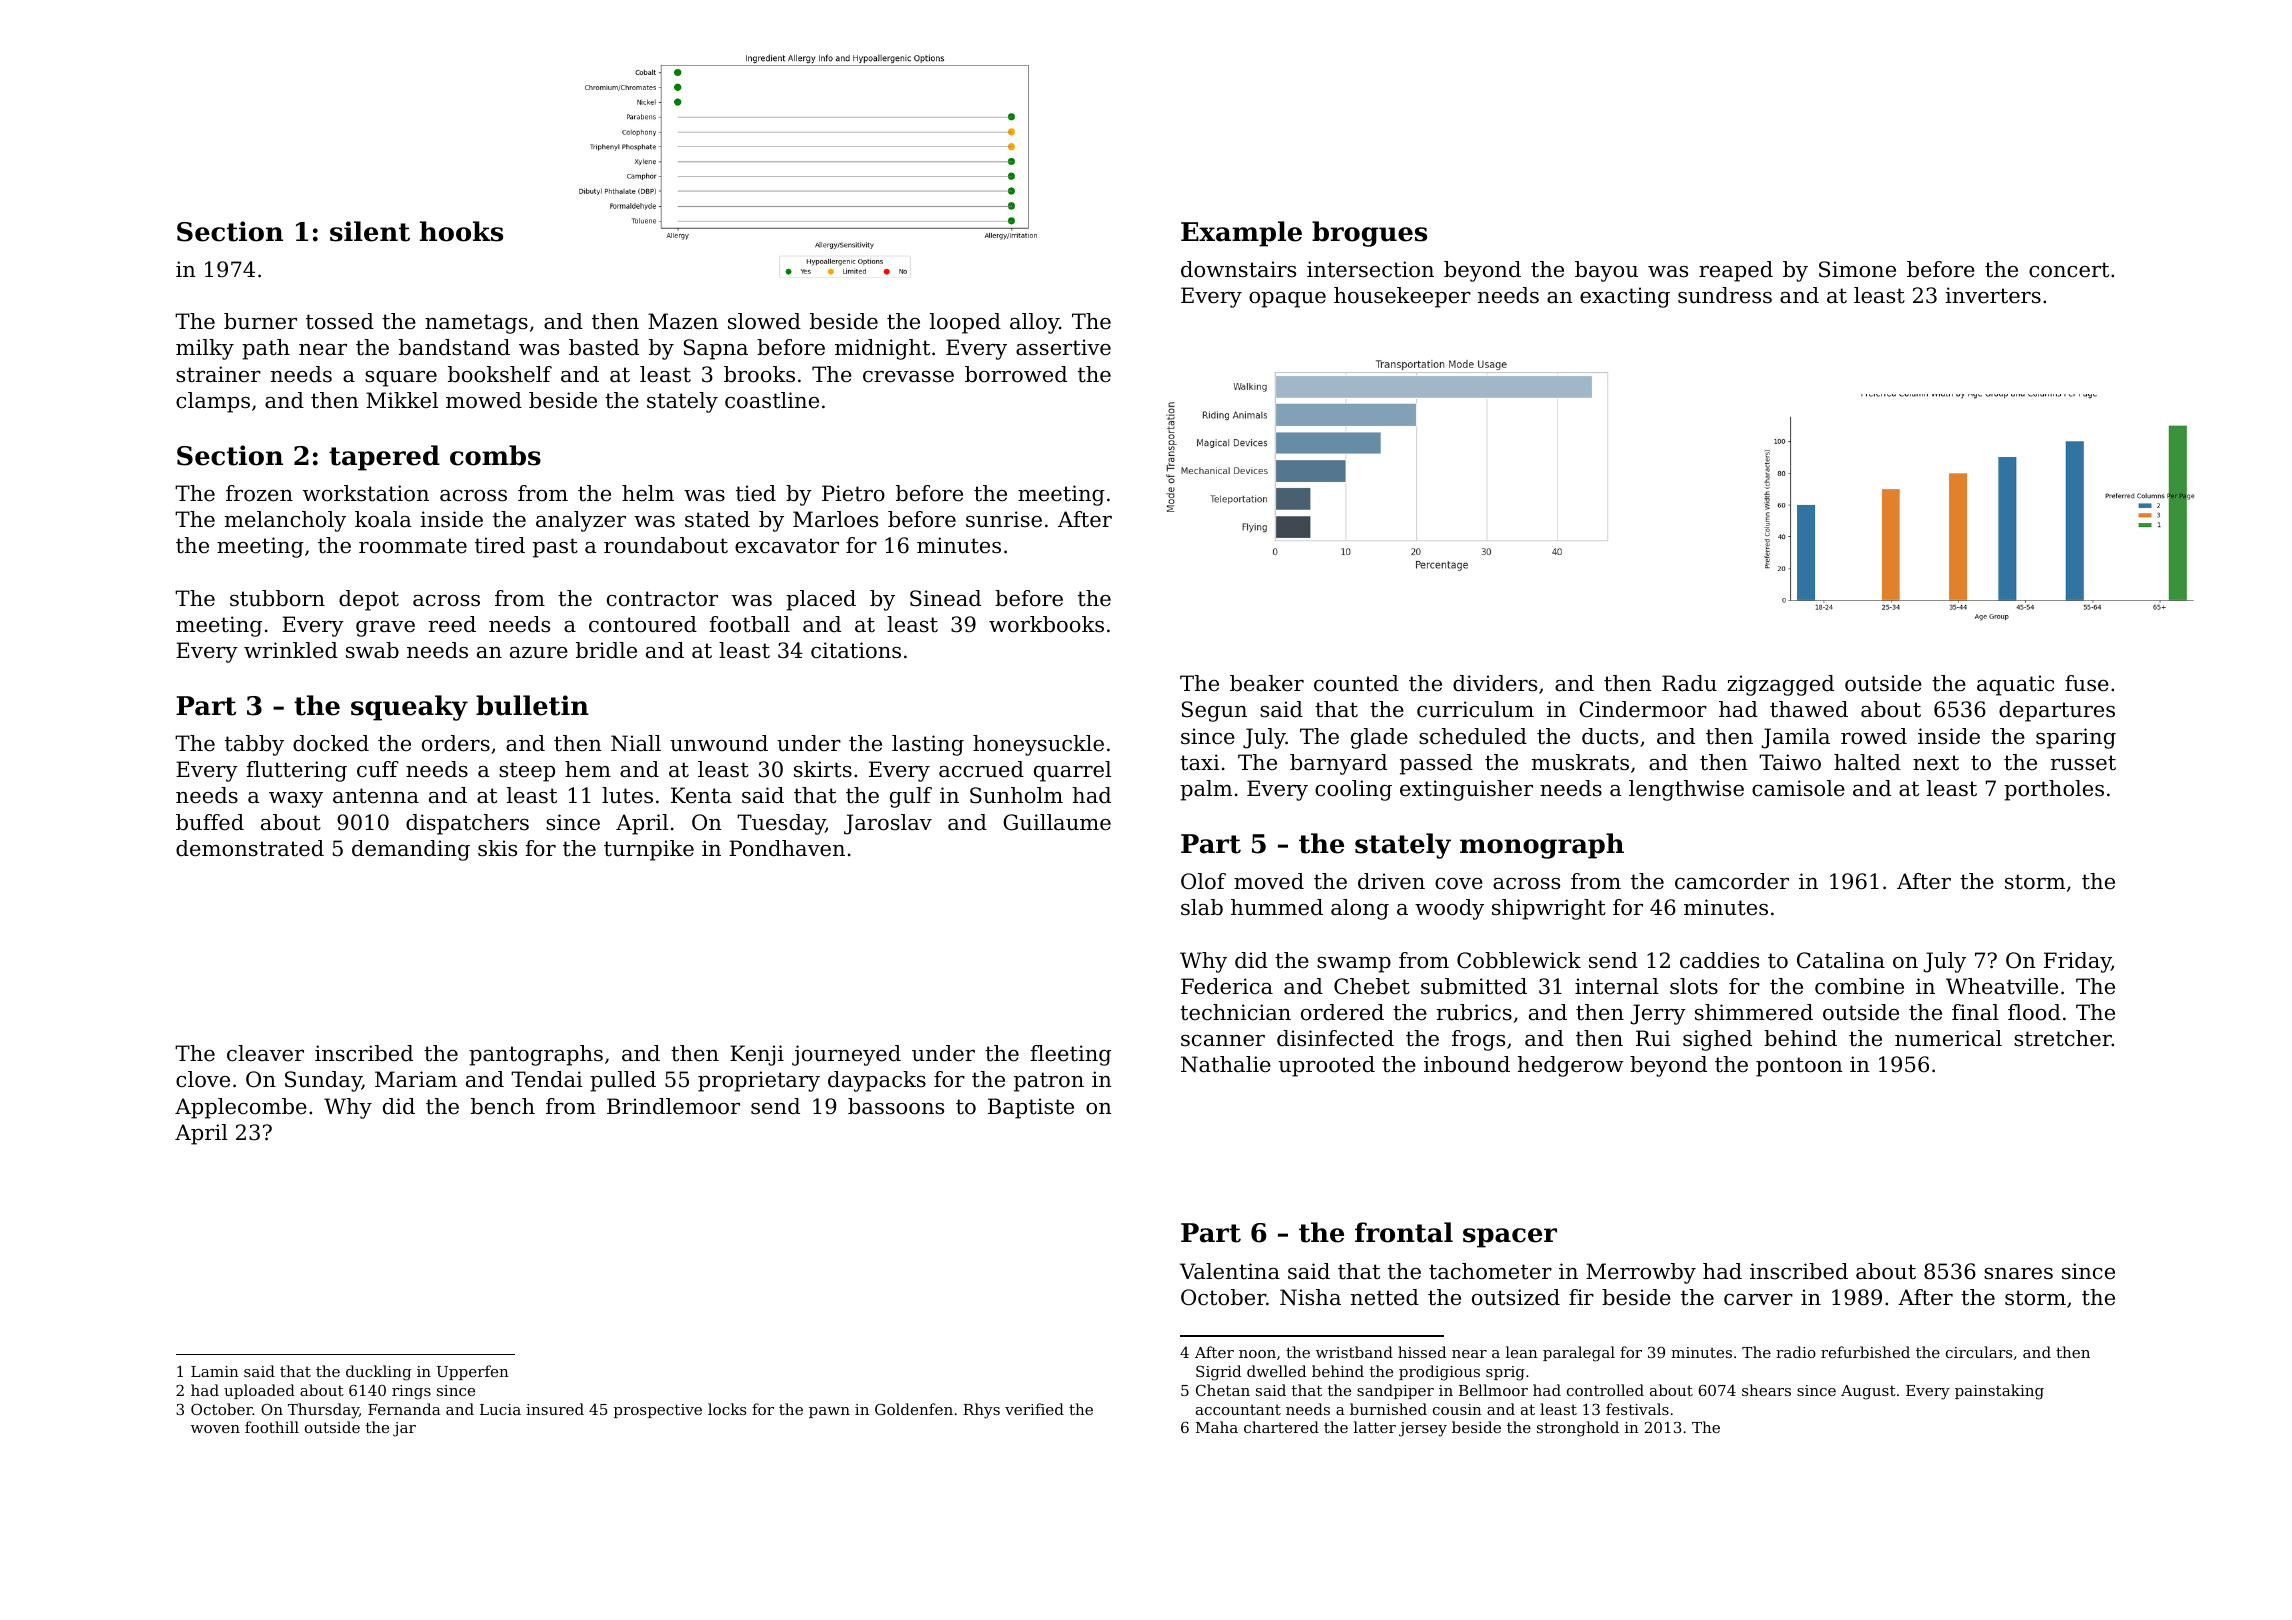 This document has width=2292, height=1620. I want to click on Example, so click(1241, 234).
